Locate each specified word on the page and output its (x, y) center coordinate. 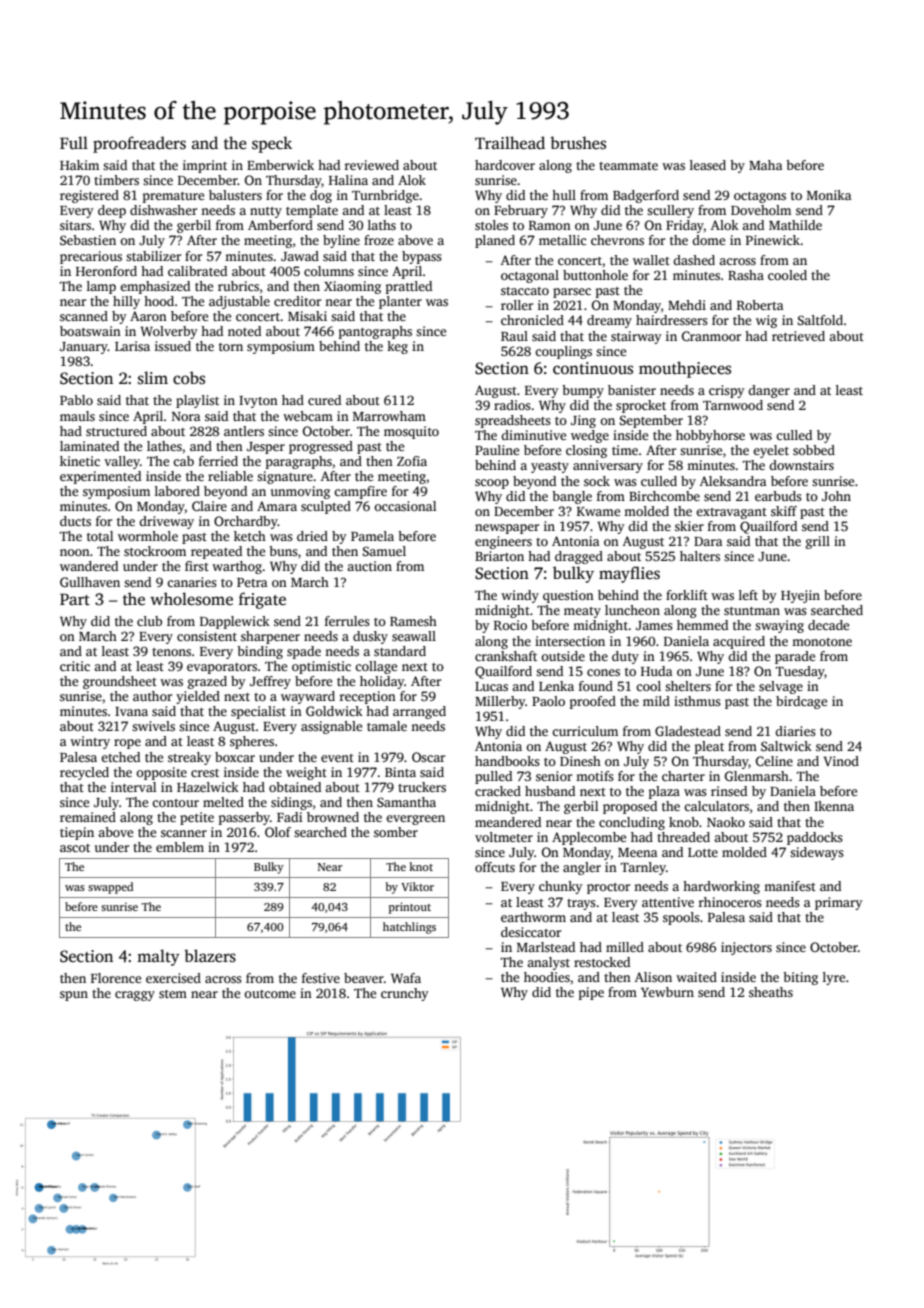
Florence (116, 978)
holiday (382, 682)
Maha (766, 165)
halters (700, 556)
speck (272, 144)
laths (382, 225)
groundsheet (120, 682)
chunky (561, 887)
